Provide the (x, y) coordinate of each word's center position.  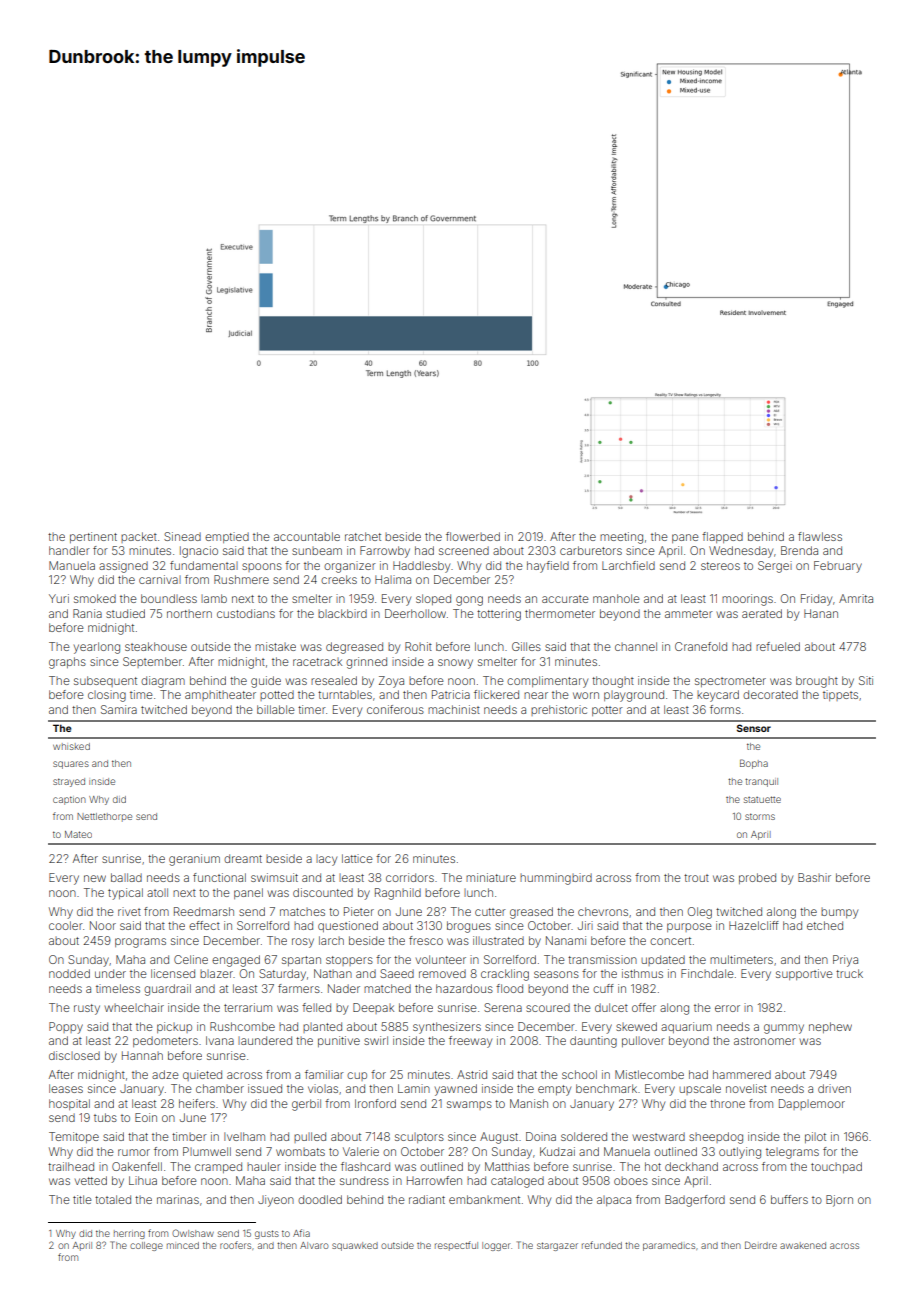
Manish (529, 1103)
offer (644, 1007)
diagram (163, 682)
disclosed (74, 1055)
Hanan (821, 613)
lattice (357, 858)
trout (696, 878)
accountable (307, 536)
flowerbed (473, 536)
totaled (113, 1199)
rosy (303, 943)
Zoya (391, 682)
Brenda (799, 550)
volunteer (441, 959)
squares (71, 765)
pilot (815, 1137)
